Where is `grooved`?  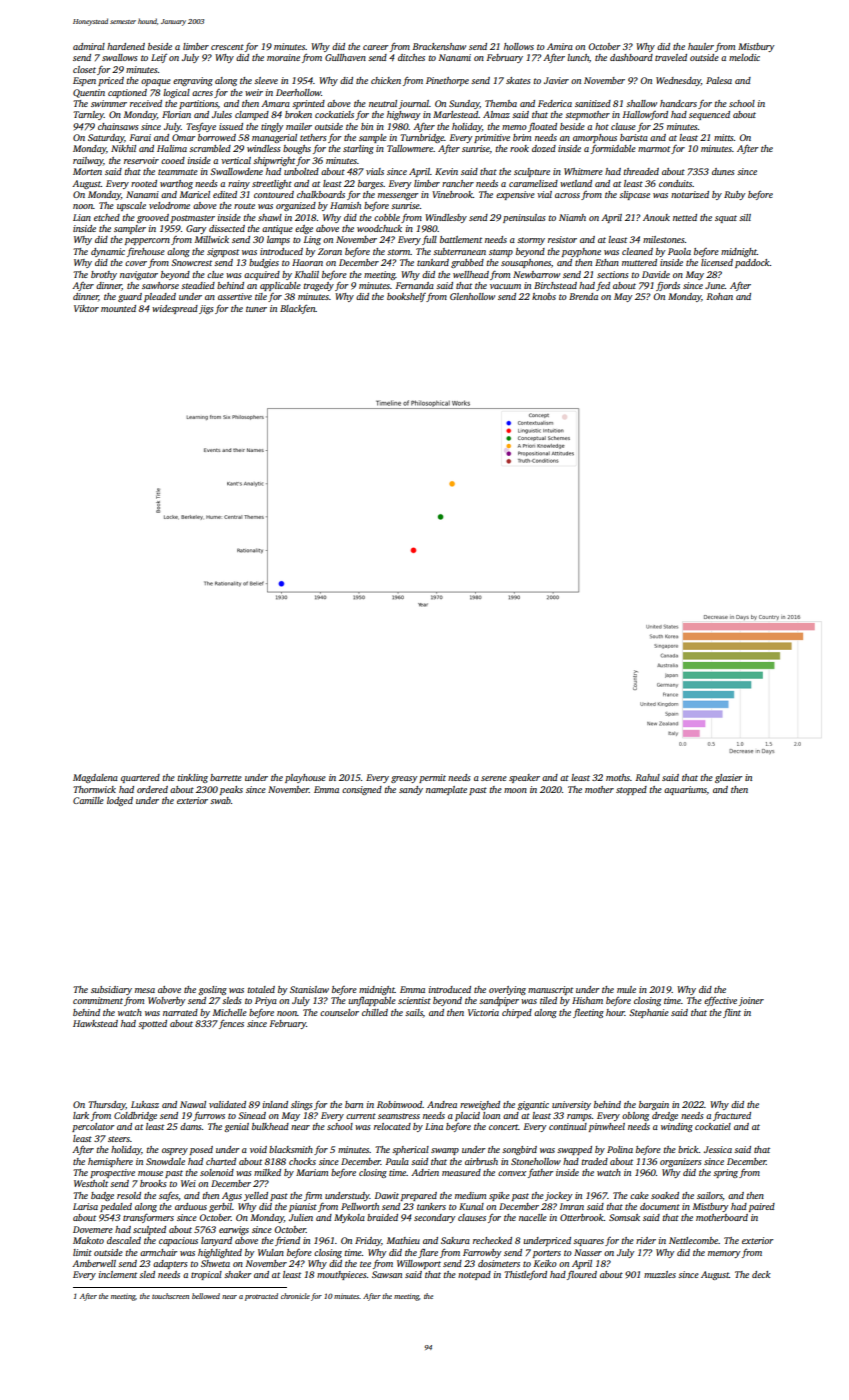 grooved is located at coordinates (153, 218).
